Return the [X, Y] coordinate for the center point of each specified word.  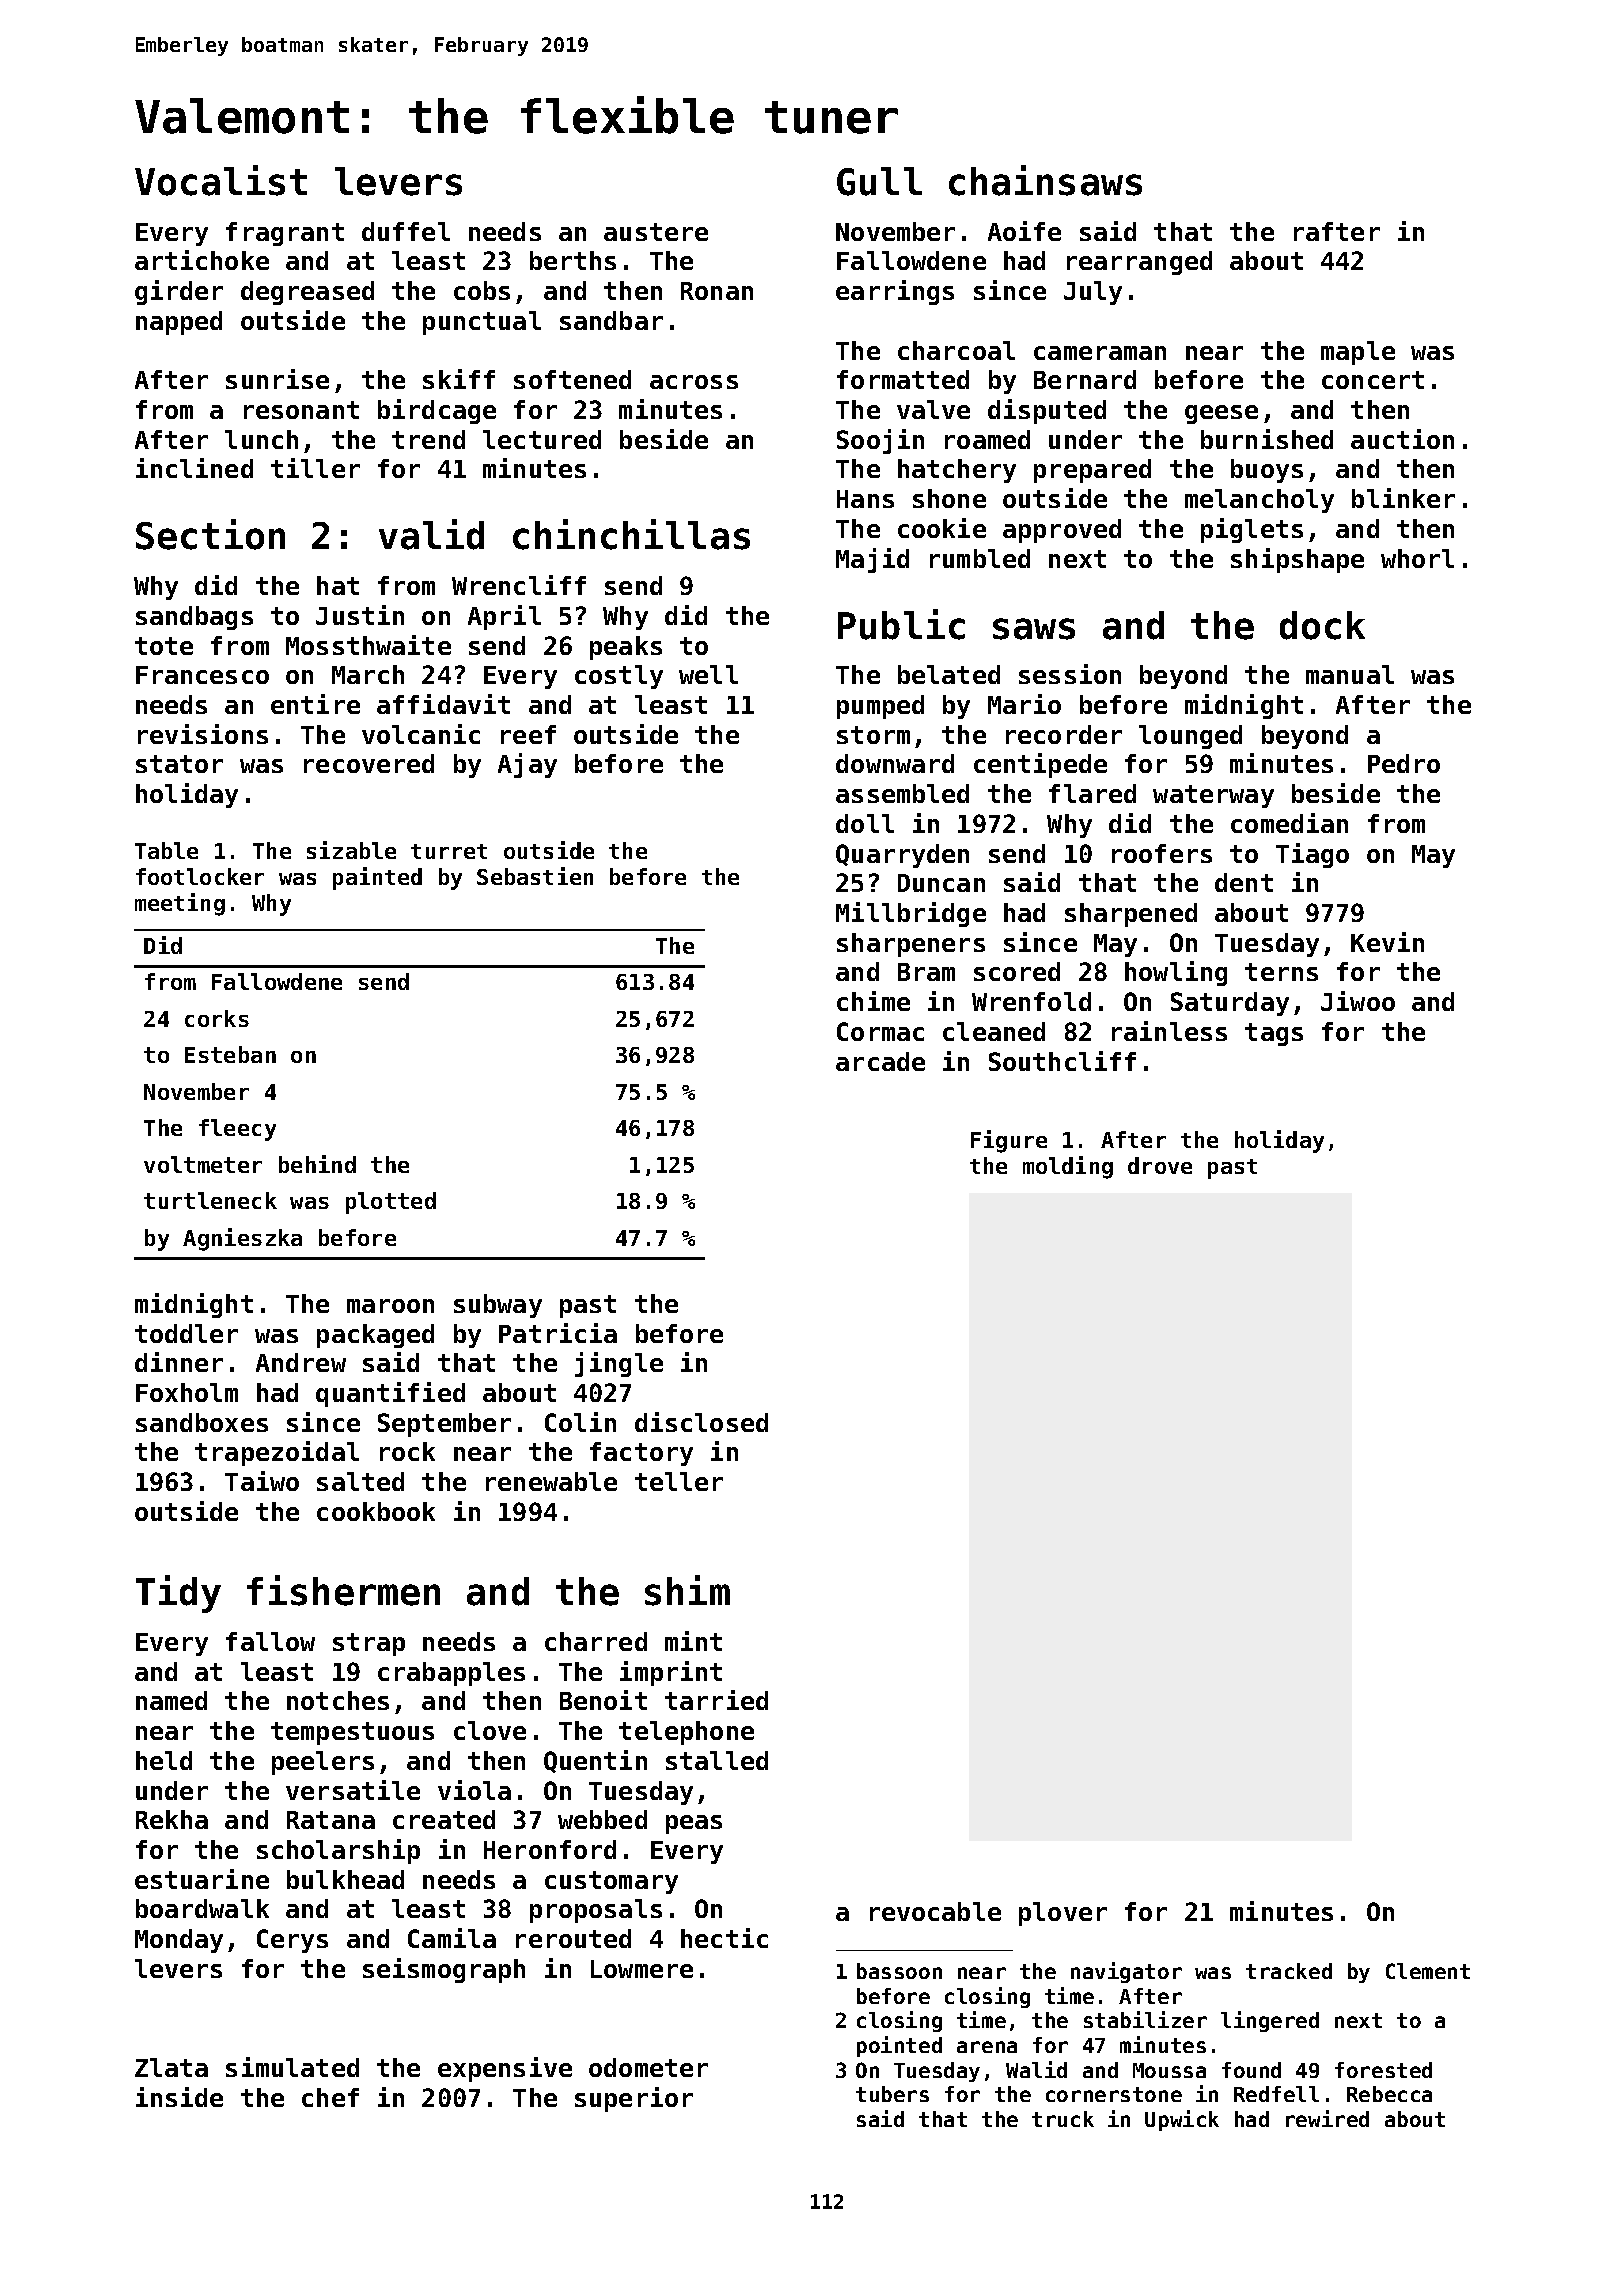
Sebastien [535, 876]
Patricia [558, 1333]
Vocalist [221, 180]
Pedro [1404, 763]
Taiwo [262, 1481]
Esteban [230, 1054]
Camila [452, 1938]
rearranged [1139, 263]
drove [1160, 1165]
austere [656, 232]
